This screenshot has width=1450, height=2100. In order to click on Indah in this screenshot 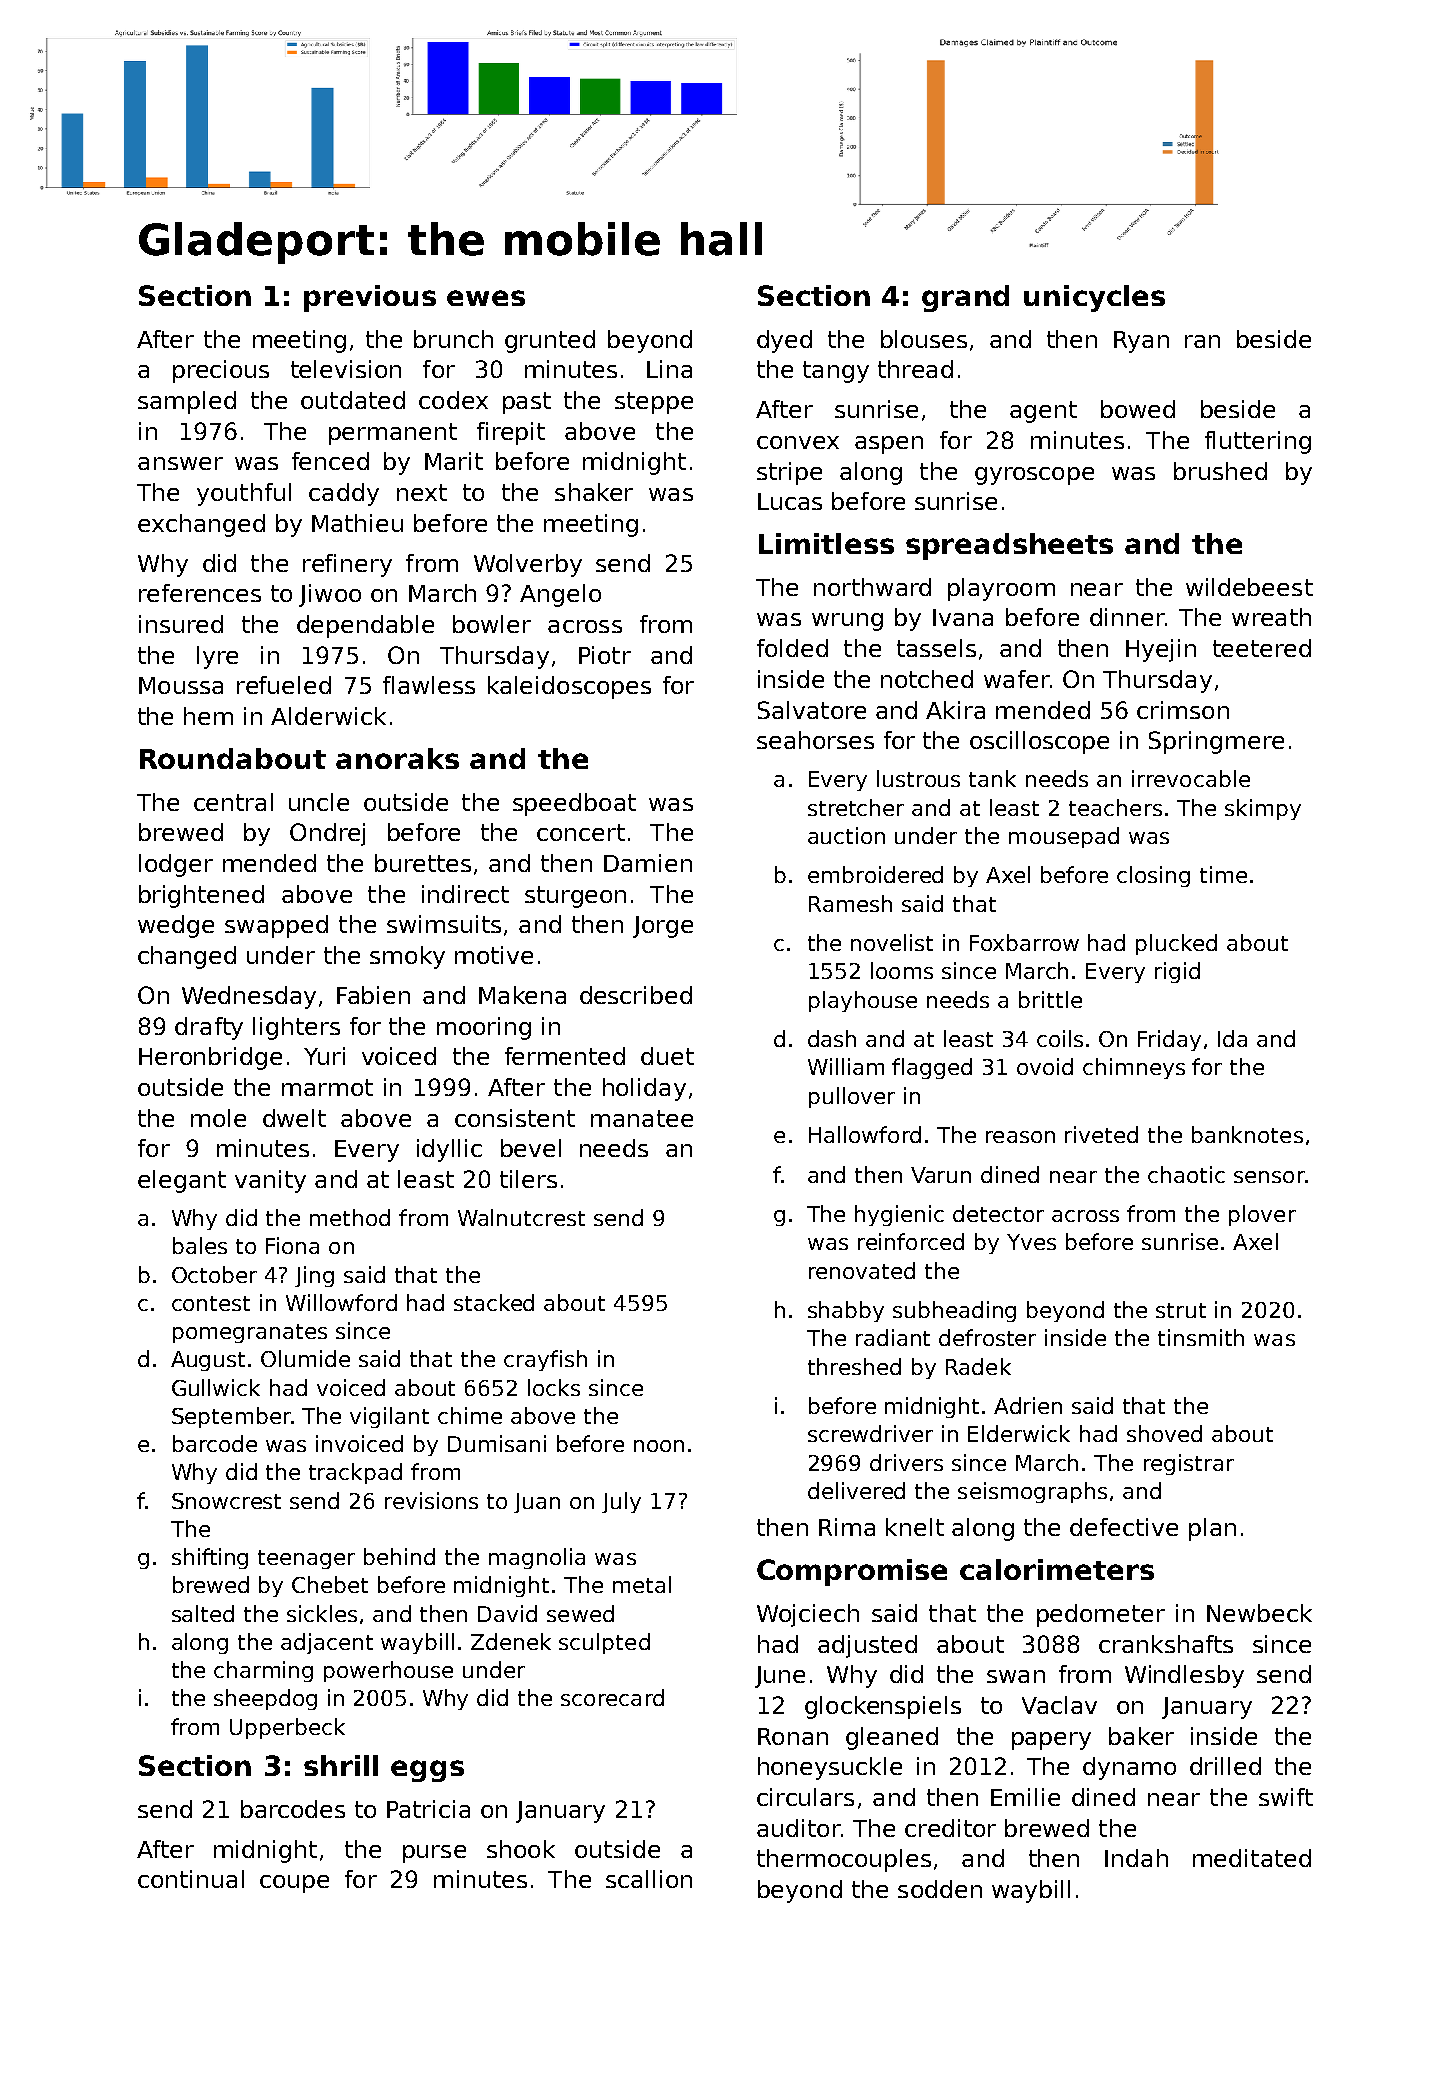, I will do `click(1136, 1858)`.
